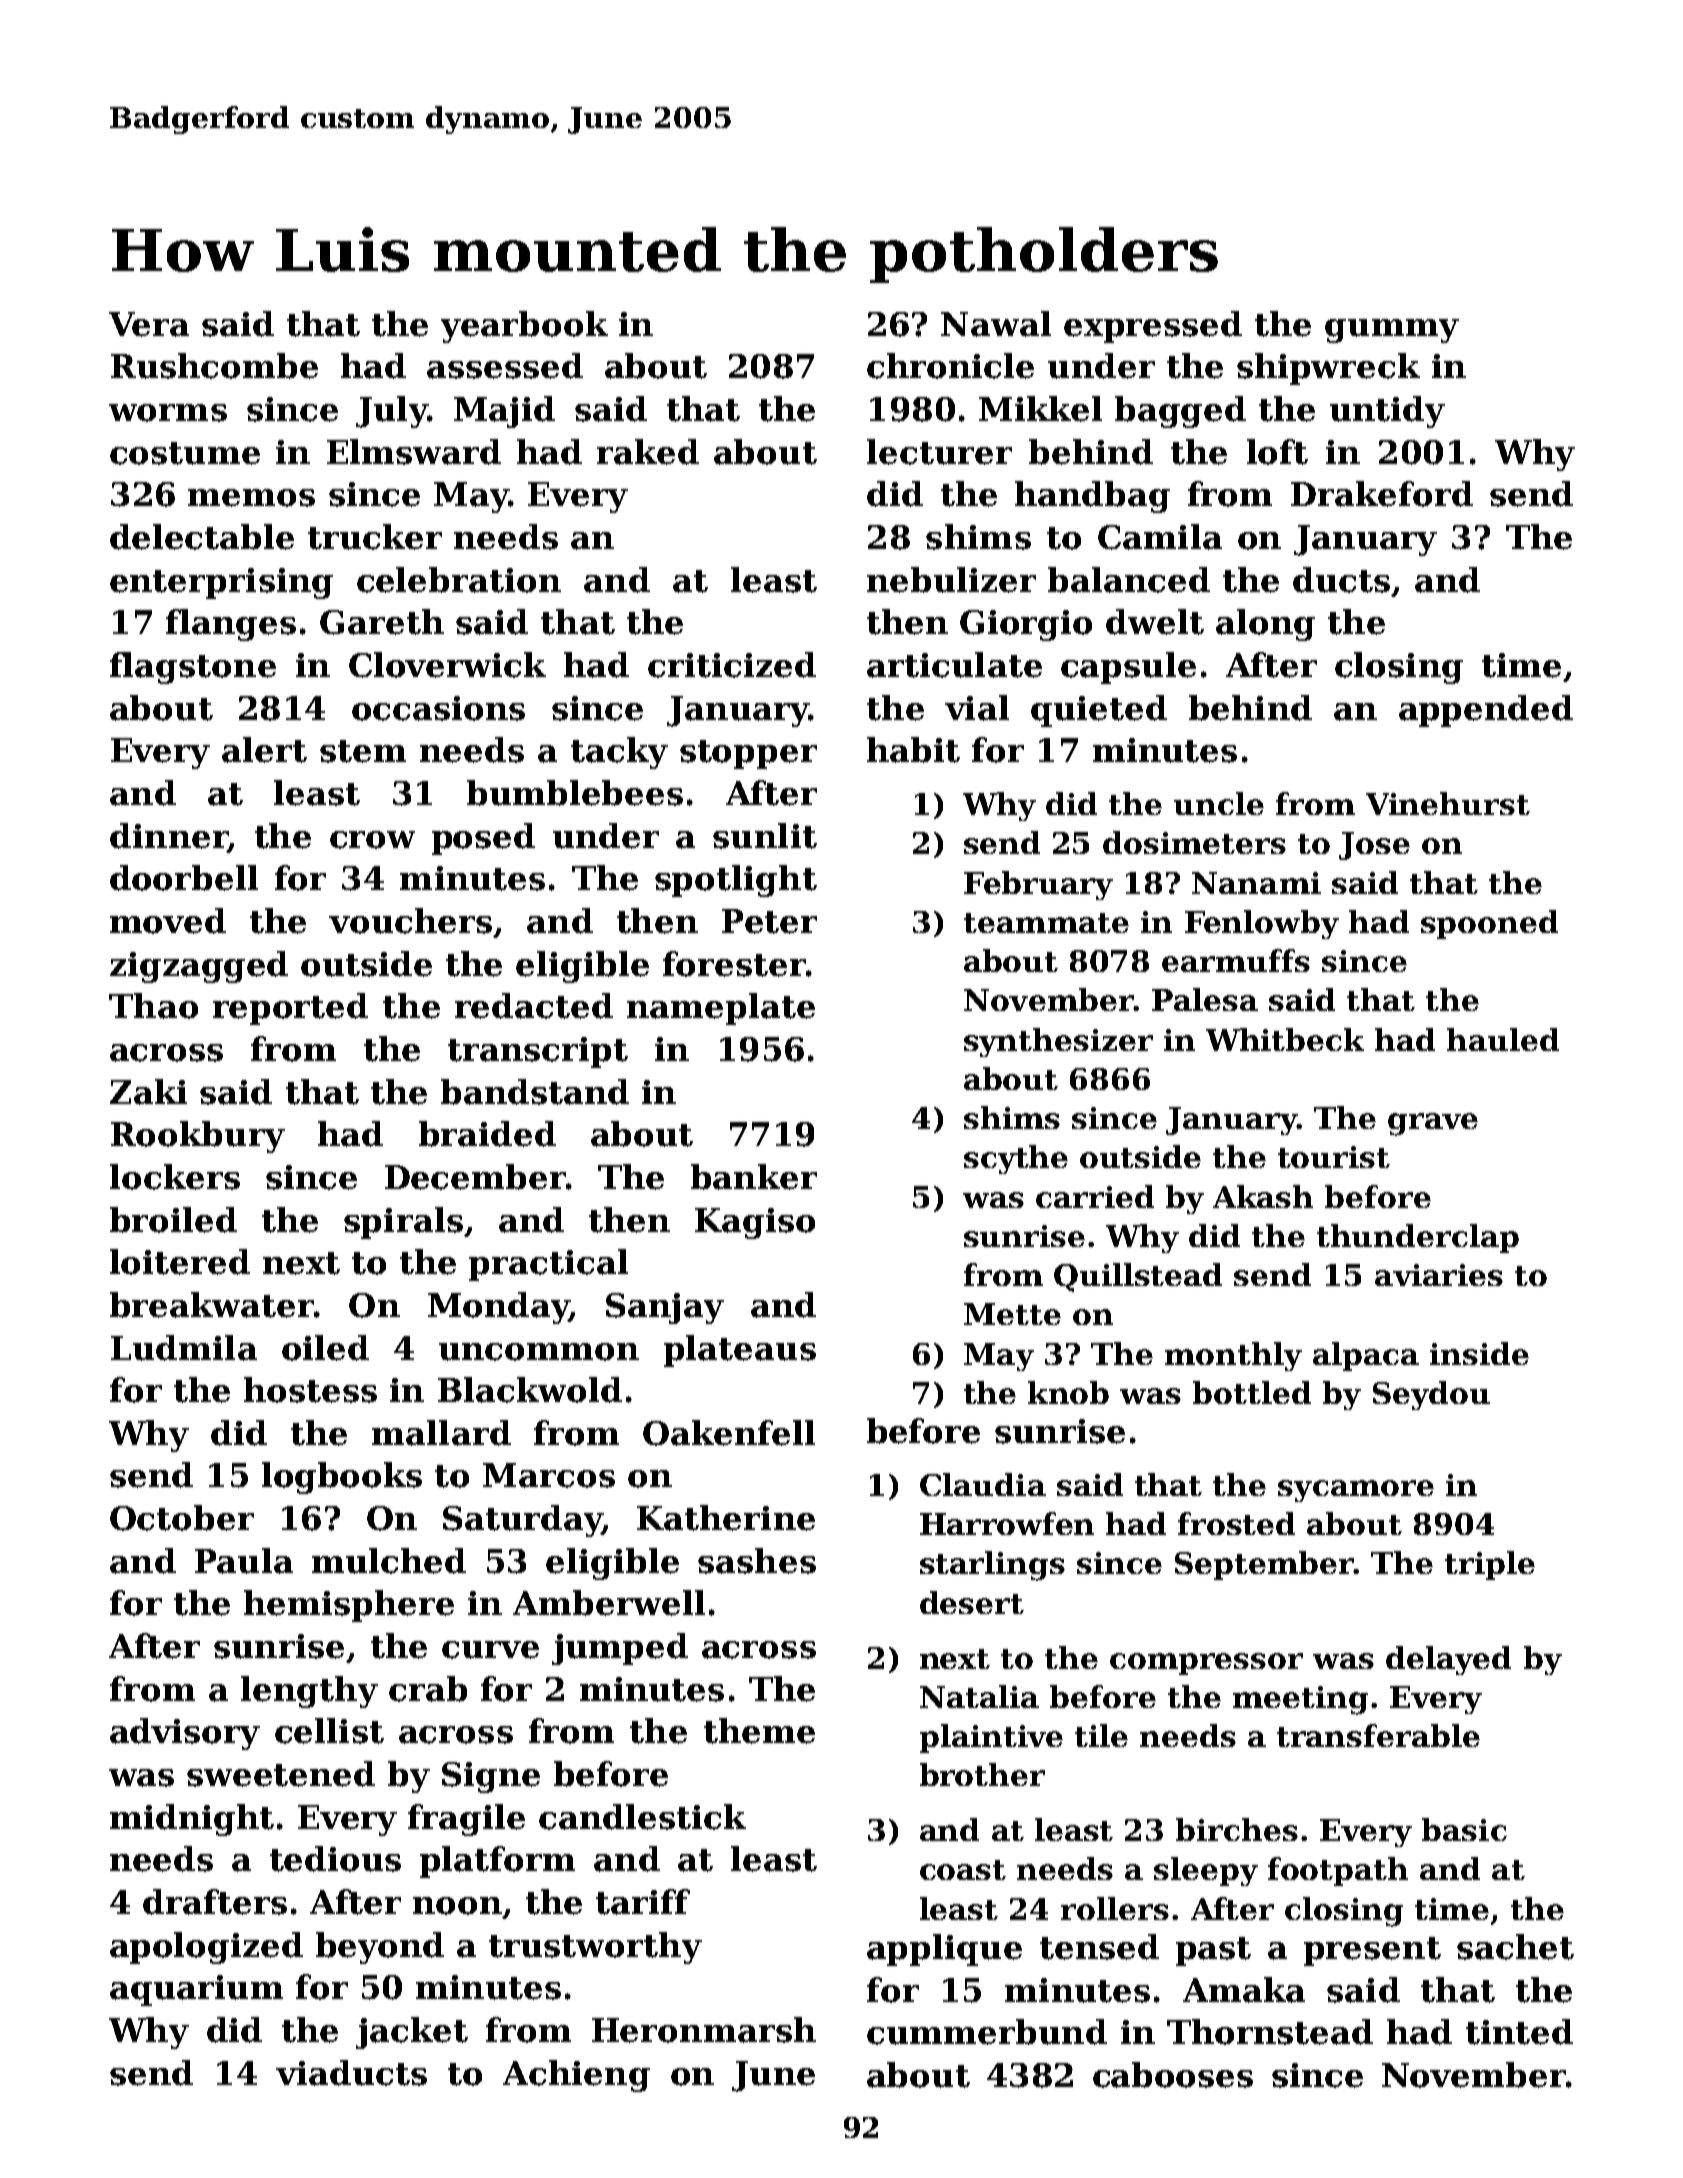  What do you see at coordinates (950, 366) in the page?
I see `chronicle` at bounding box center [950, 366].
